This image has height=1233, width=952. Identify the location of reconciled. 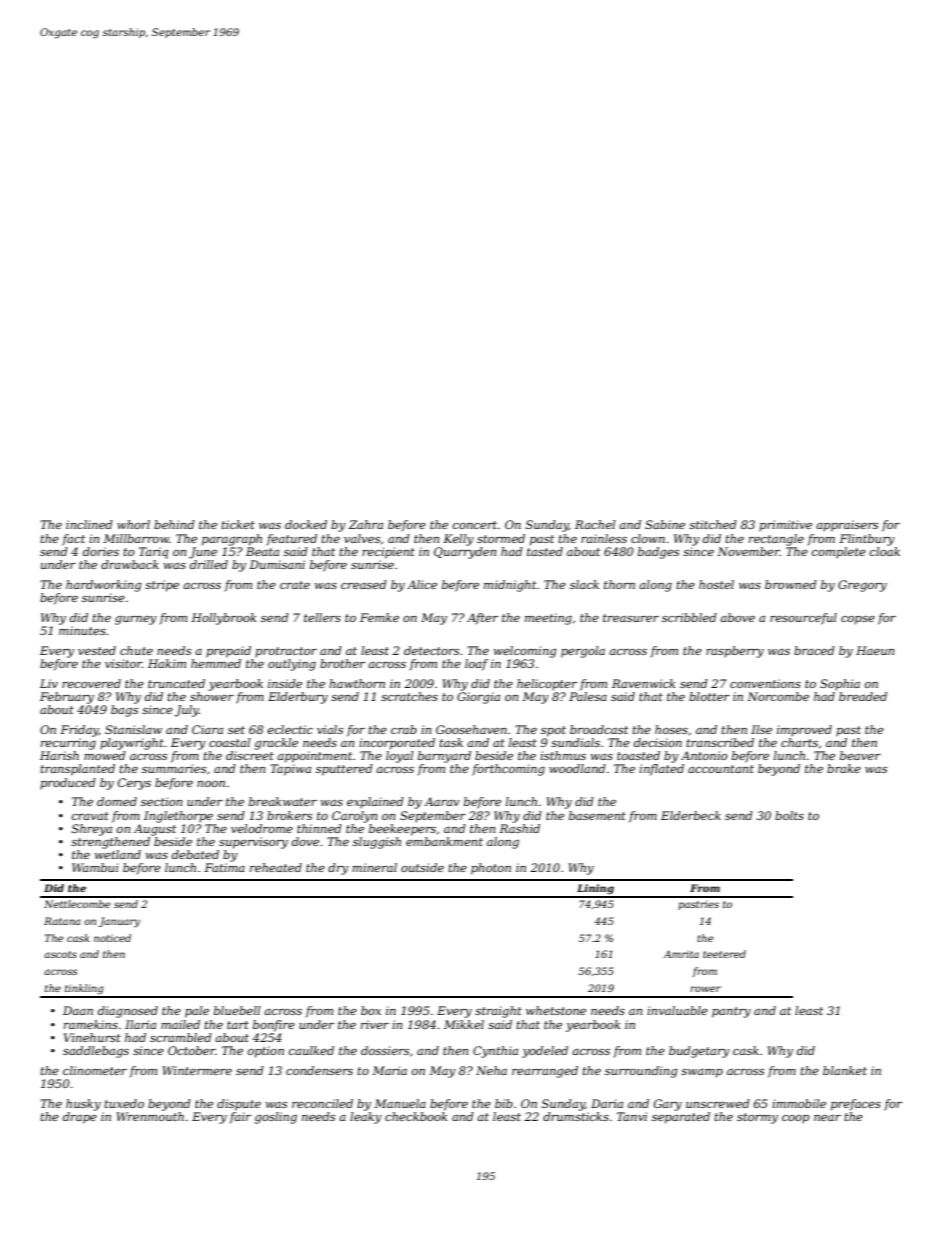
(322, 1103).
